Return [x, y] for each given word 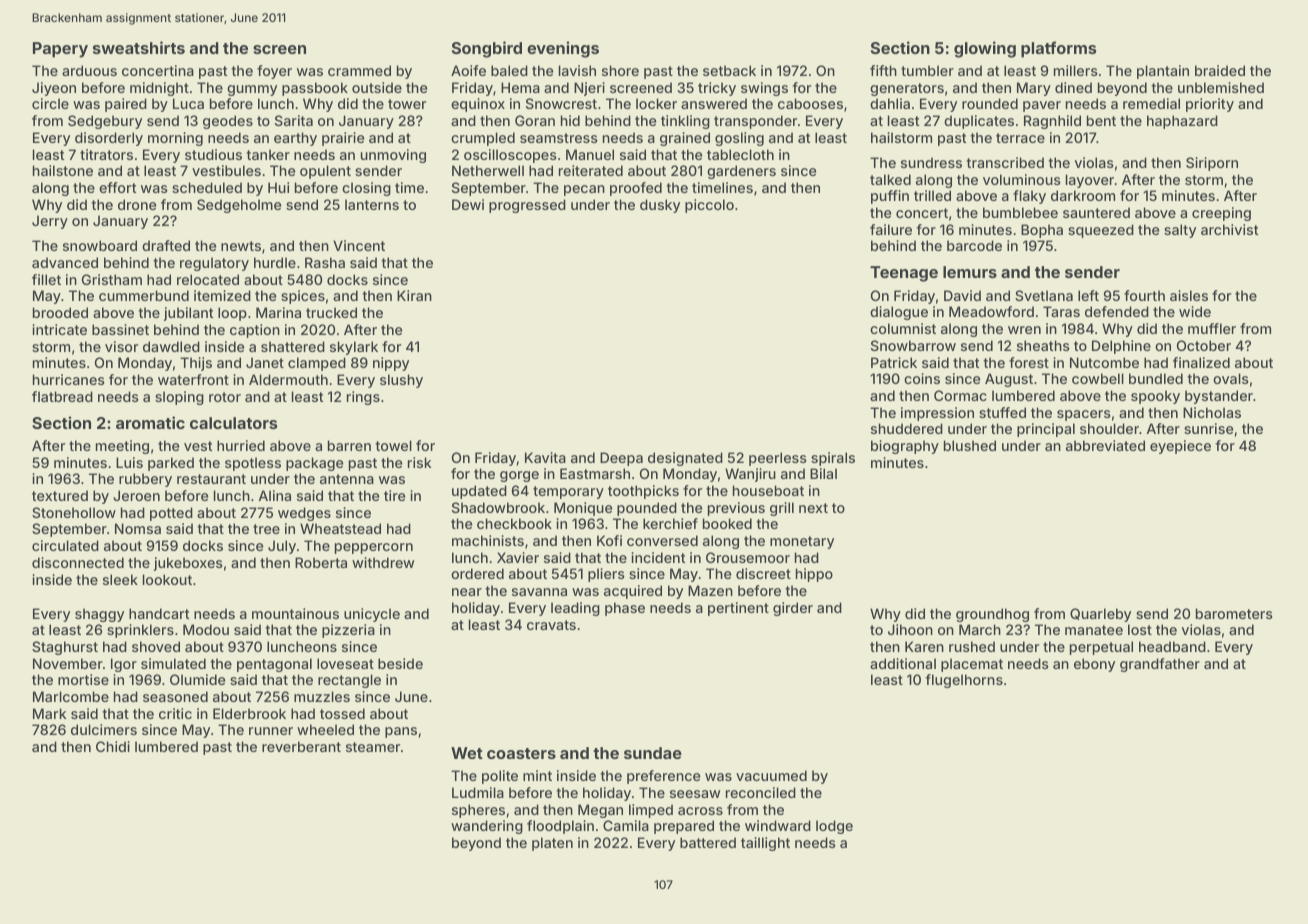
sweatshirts [139, 47]
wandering [487, 827]
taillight [765, 844]
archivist [1229, 229]
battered [708, 842]
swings [764, 89]
